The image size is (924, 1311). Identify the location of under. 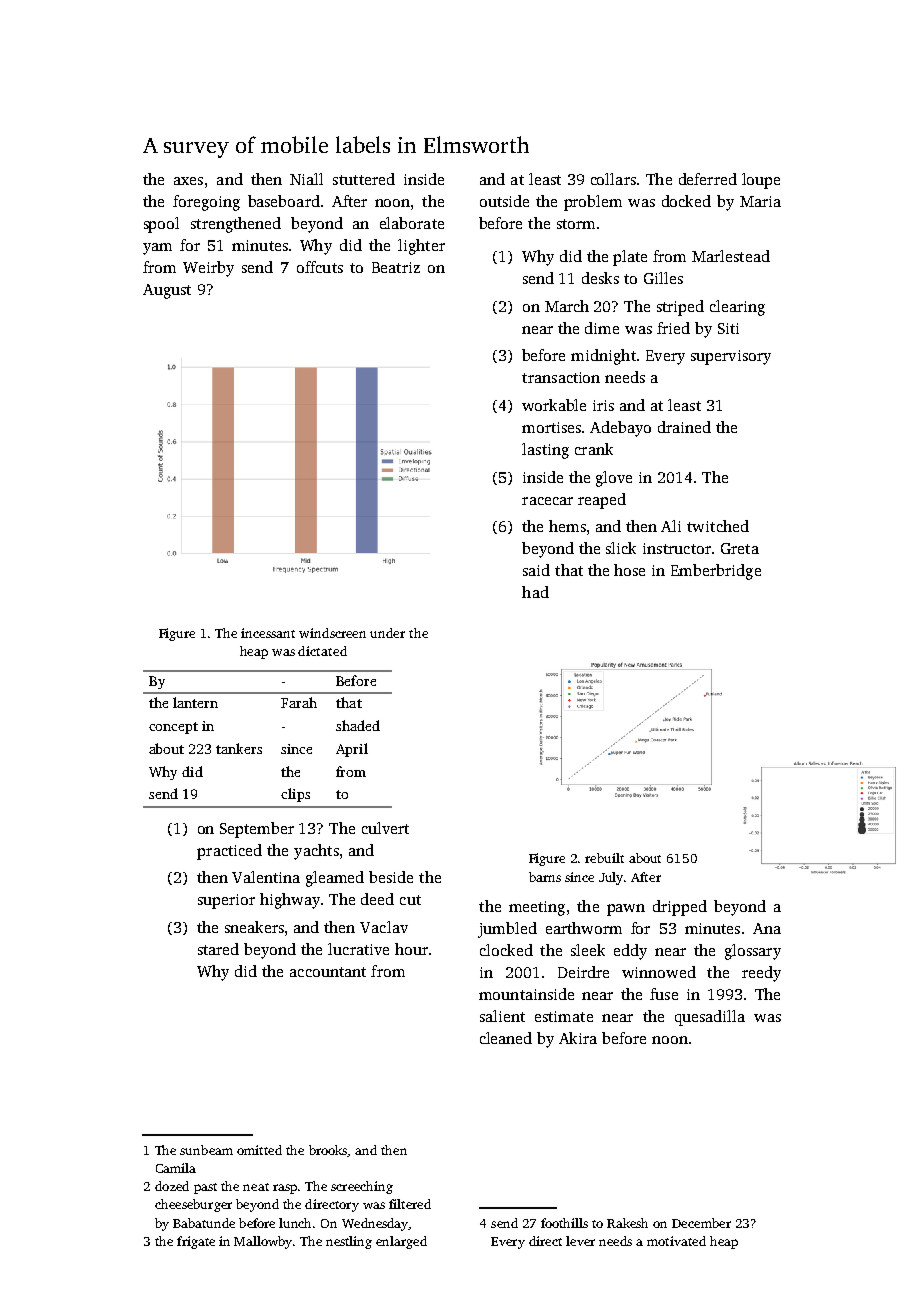
(387, 633).
